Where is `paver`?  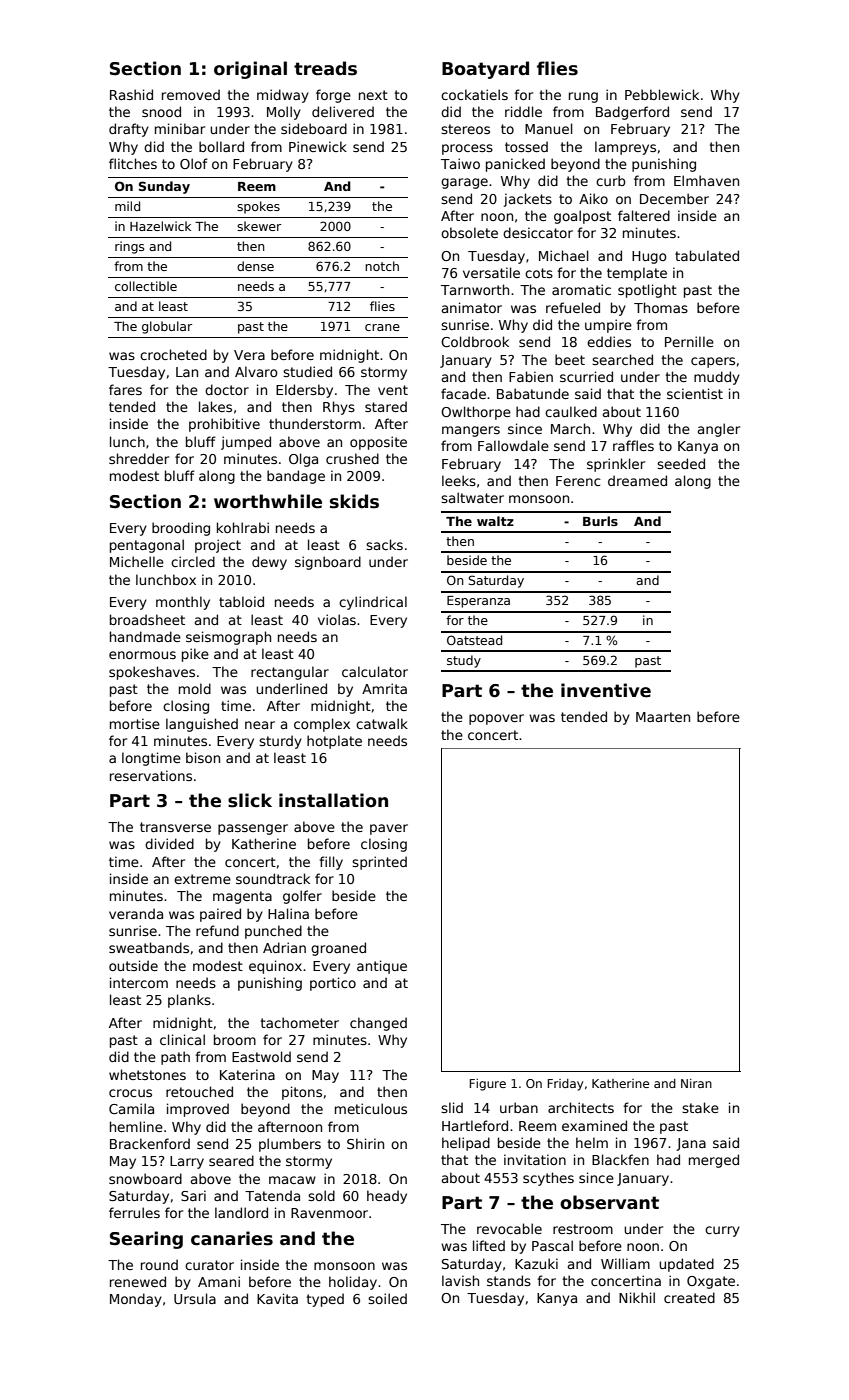 paver is located at coordinates (389, 829).
